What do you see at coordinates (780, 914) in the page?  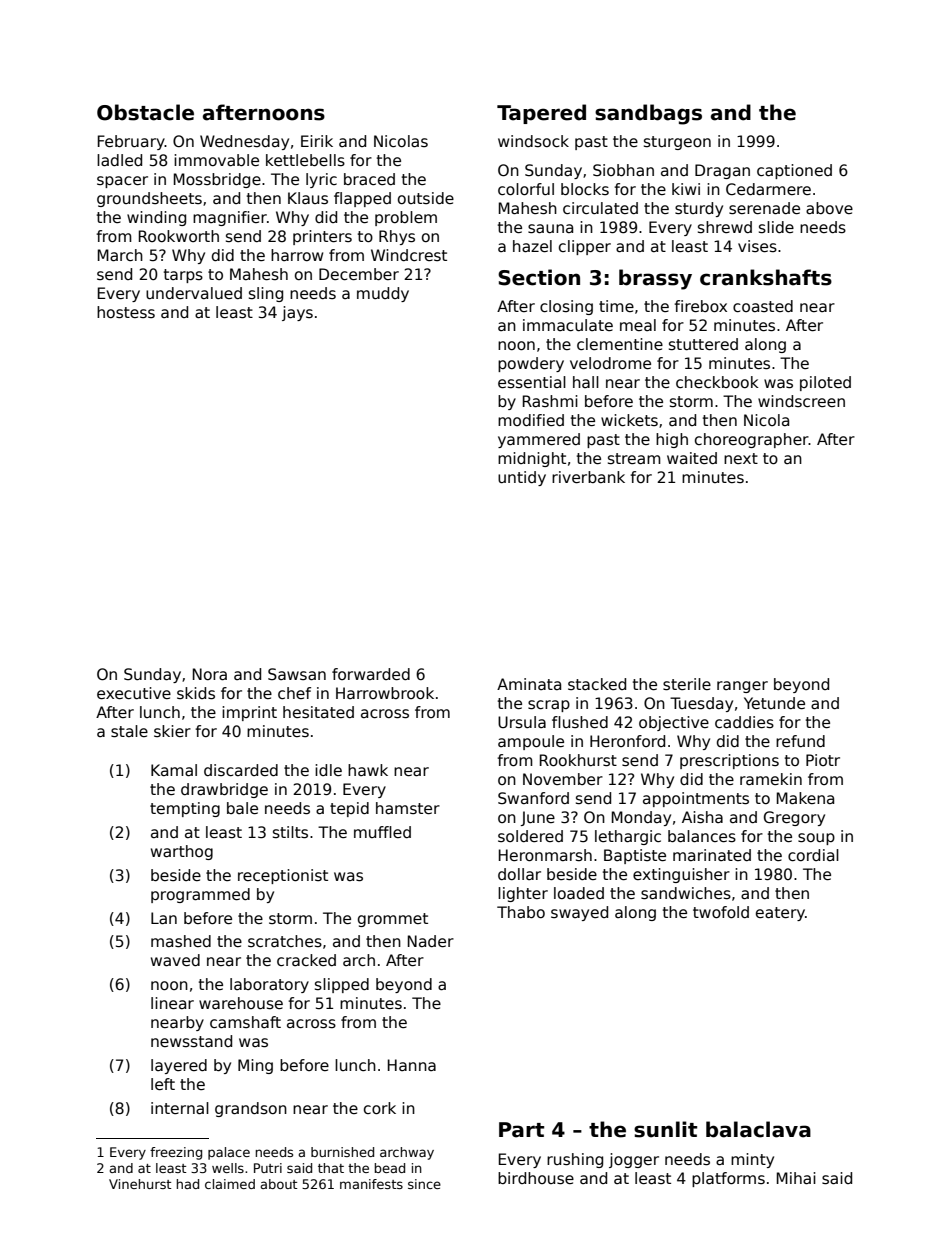 I see `eatery` at bounding box center [780, 914].
